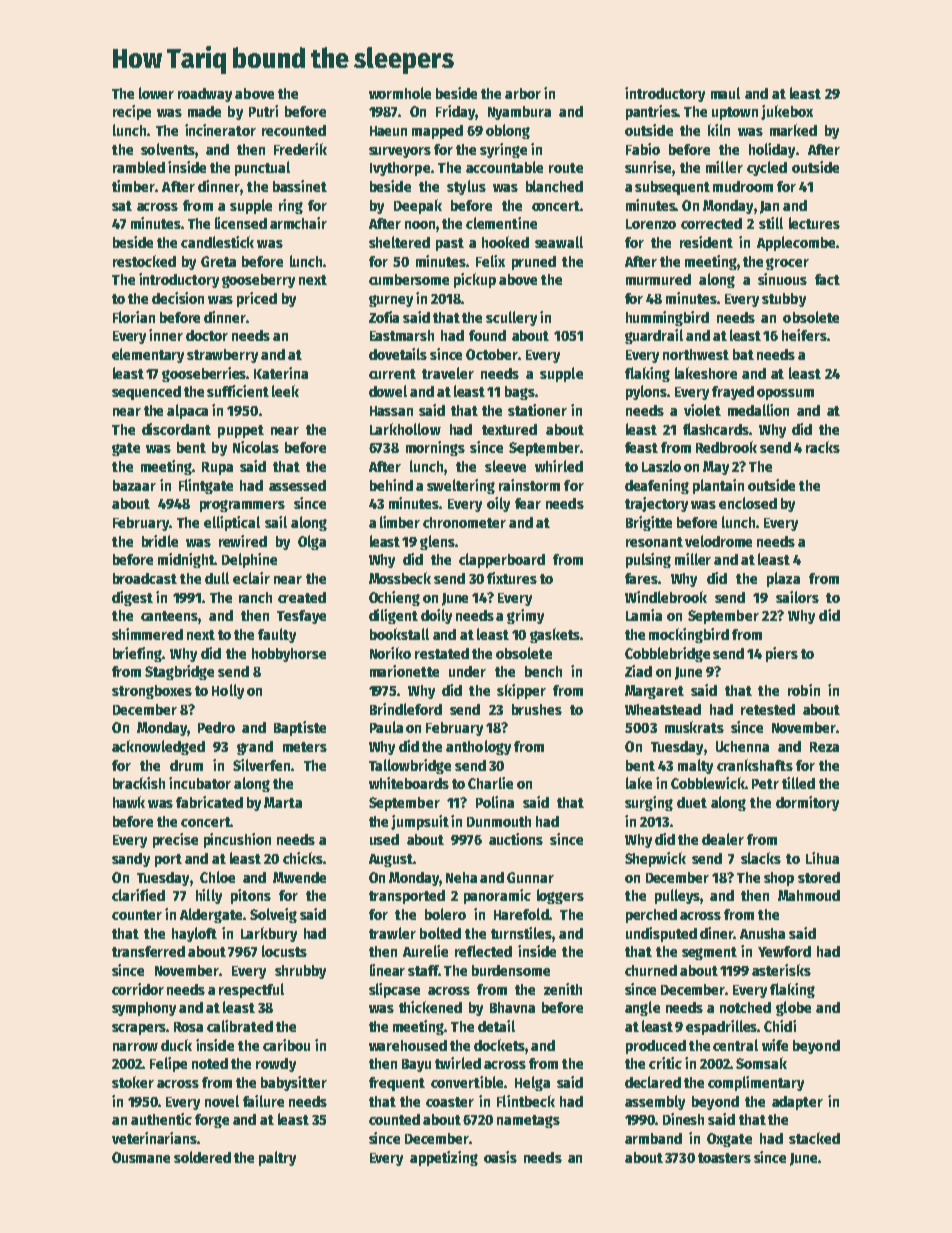  I want to click on October, so click(492, 354).
